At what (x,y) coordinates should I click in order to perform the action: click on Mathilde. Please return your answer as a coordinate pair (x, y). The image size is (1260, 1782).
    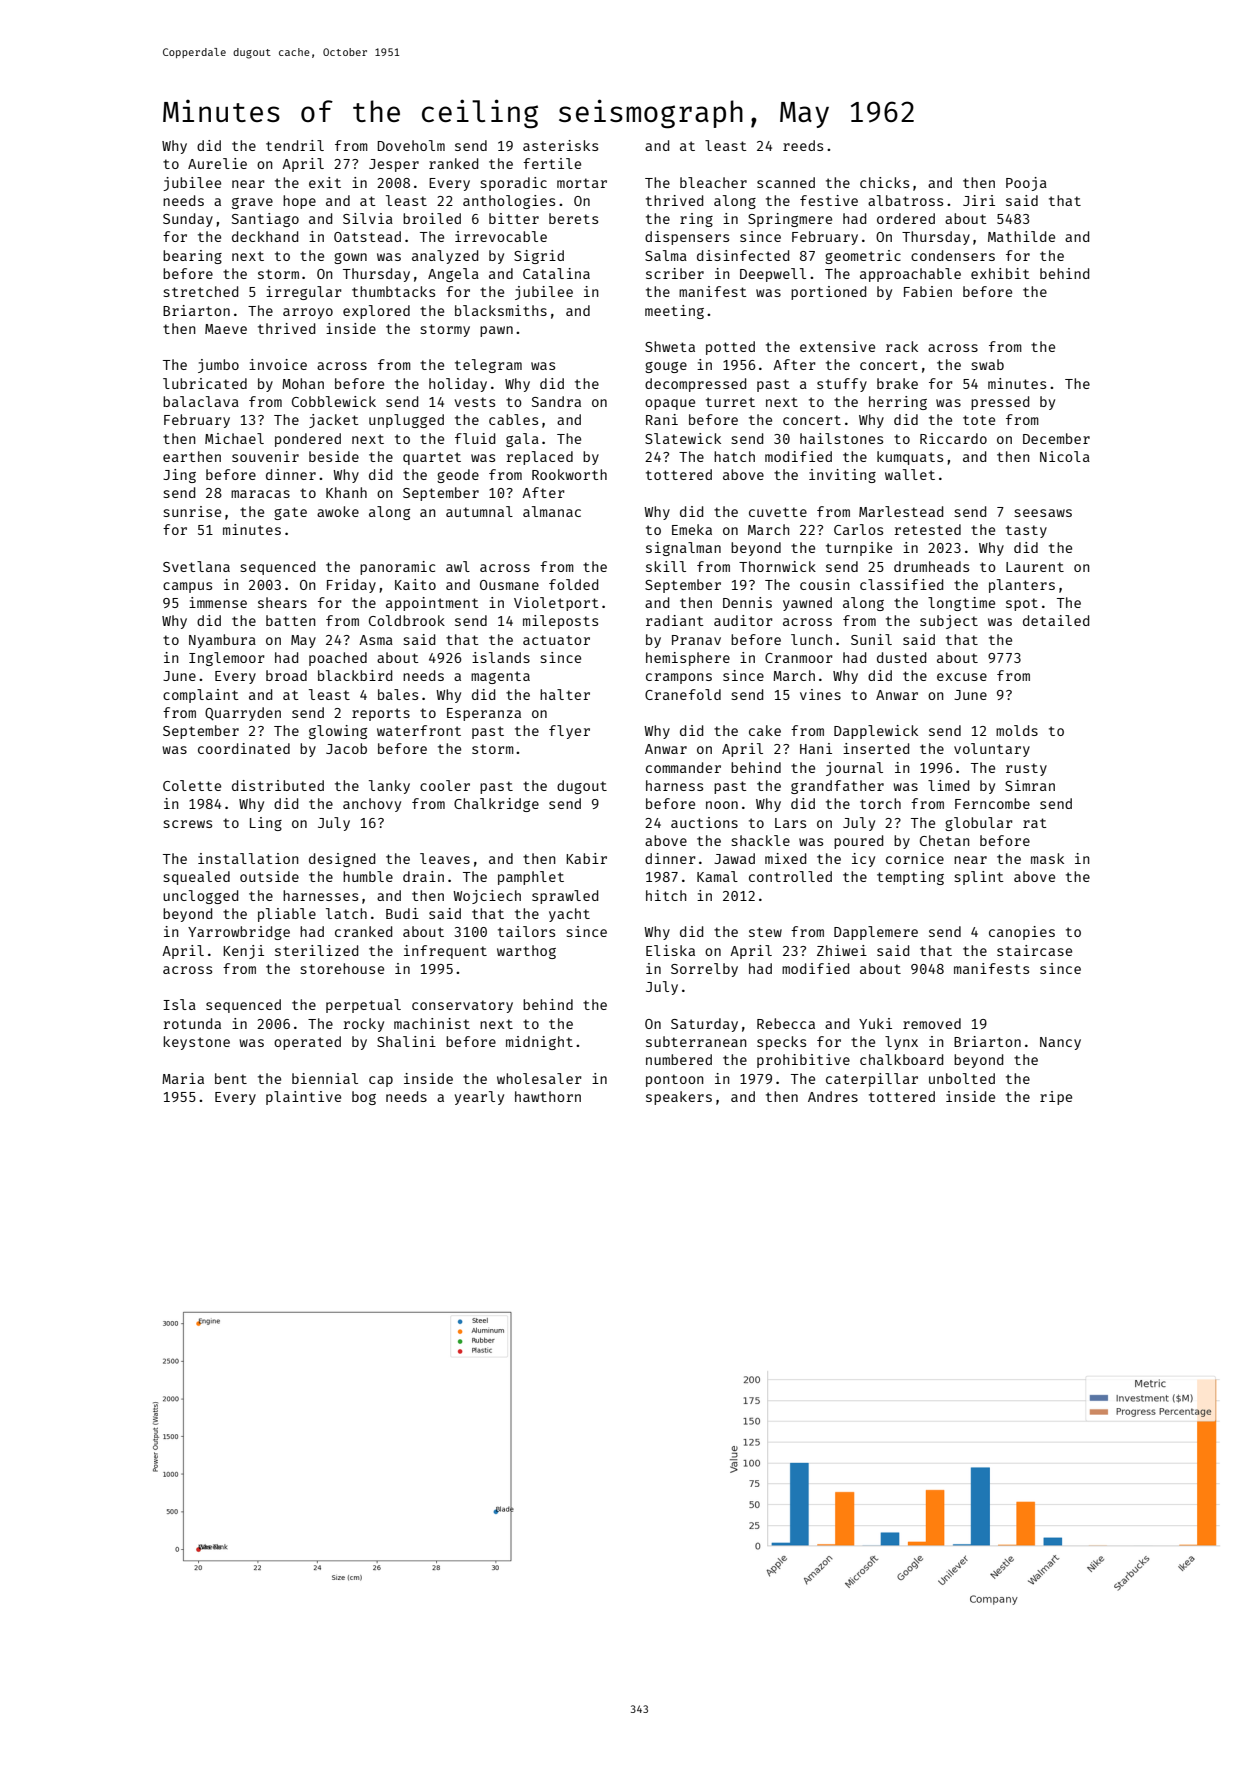
    Looking at the image, I should click on (1021, 236).
